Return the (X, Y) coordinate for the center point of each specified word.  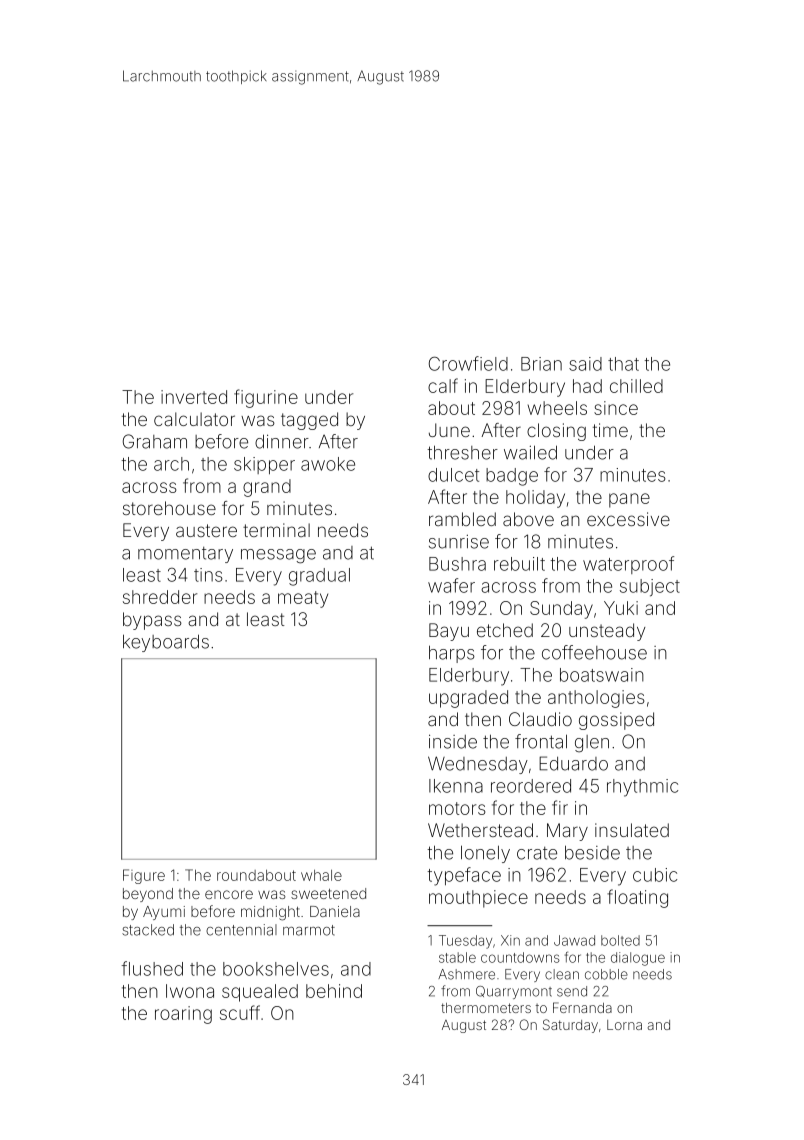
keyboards (166, 643)
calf (443, 385)
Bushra (457, 564)
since (616, 408)
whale (321, 875)
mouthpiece (478, 899)
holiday (535, 499)
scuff (240, 1012)
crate (537, 853)
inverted (194, 397)
